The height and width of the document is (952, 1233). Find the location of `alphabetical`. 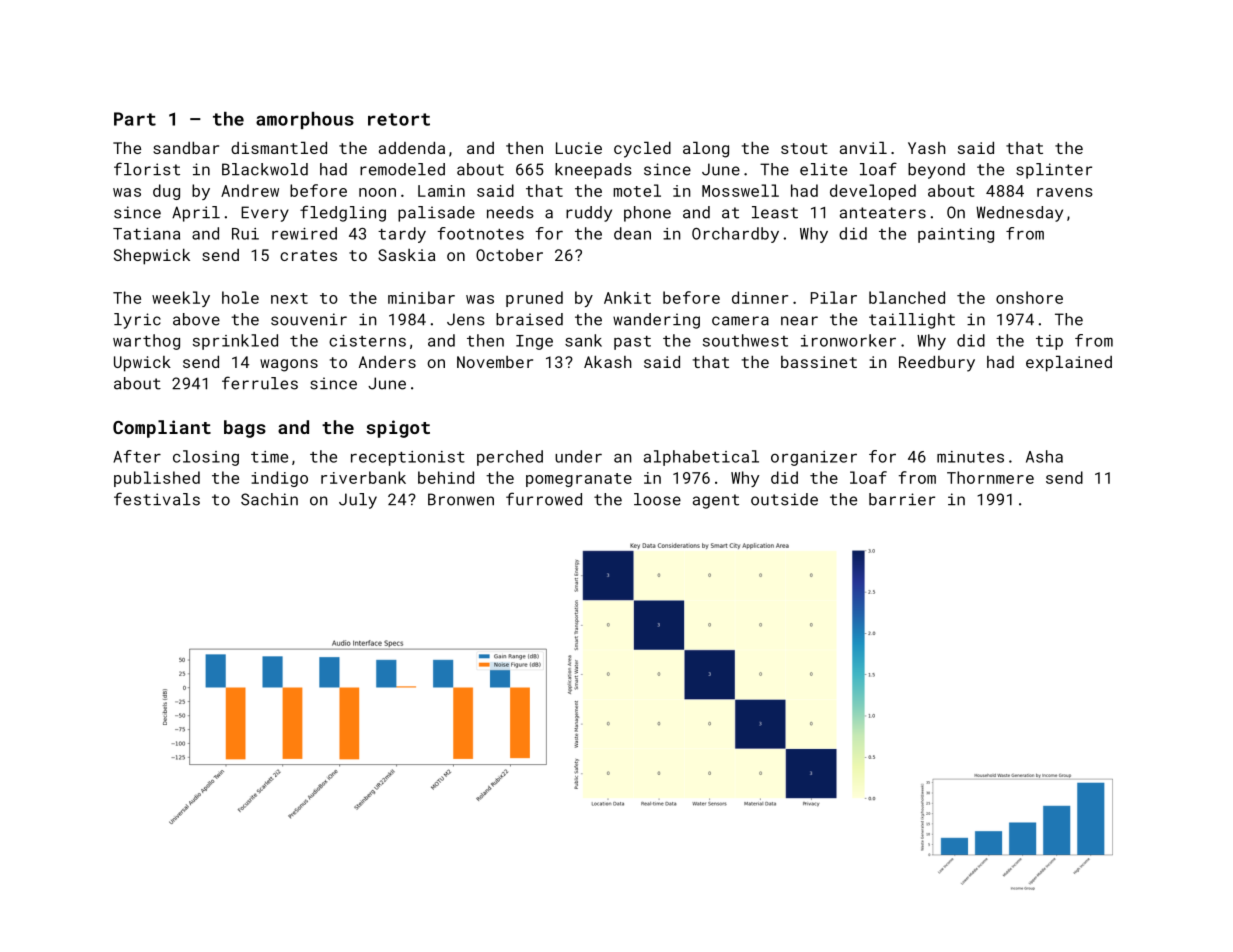

alphabetical is located at coordinates (701, 458).
